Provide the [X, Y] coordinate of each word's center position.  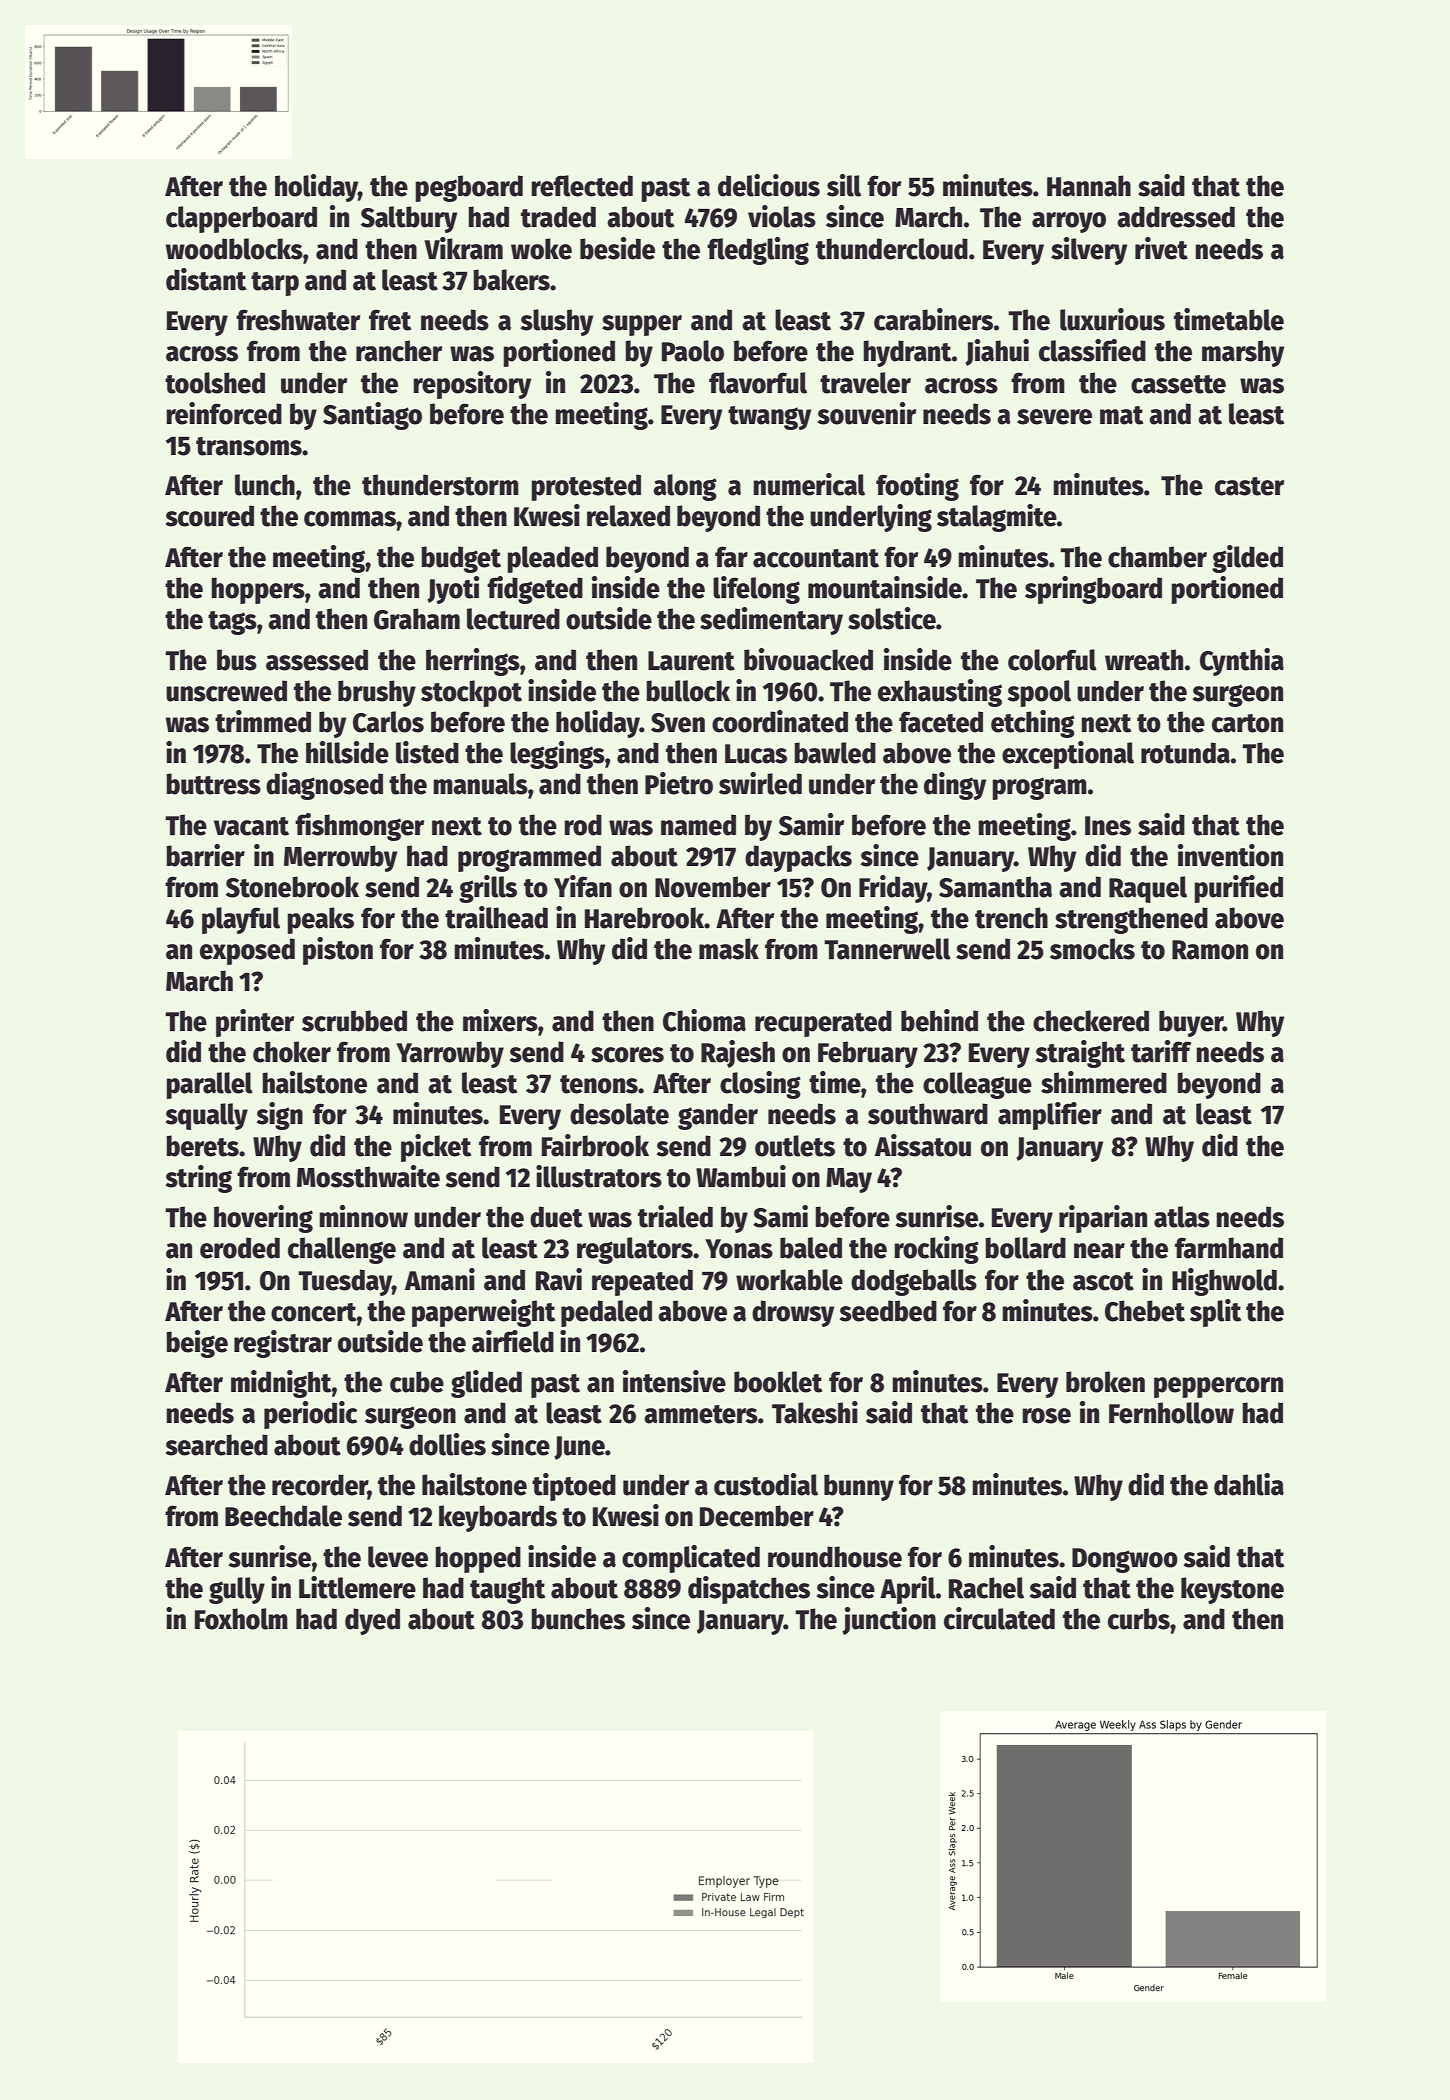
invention [1230, 855]
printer [255, 1023]
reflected [582, 186]
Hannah [1089, 186]
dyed [372, 1621]
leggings [557, 755]
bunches [578, 1619]
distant [206, 279]
